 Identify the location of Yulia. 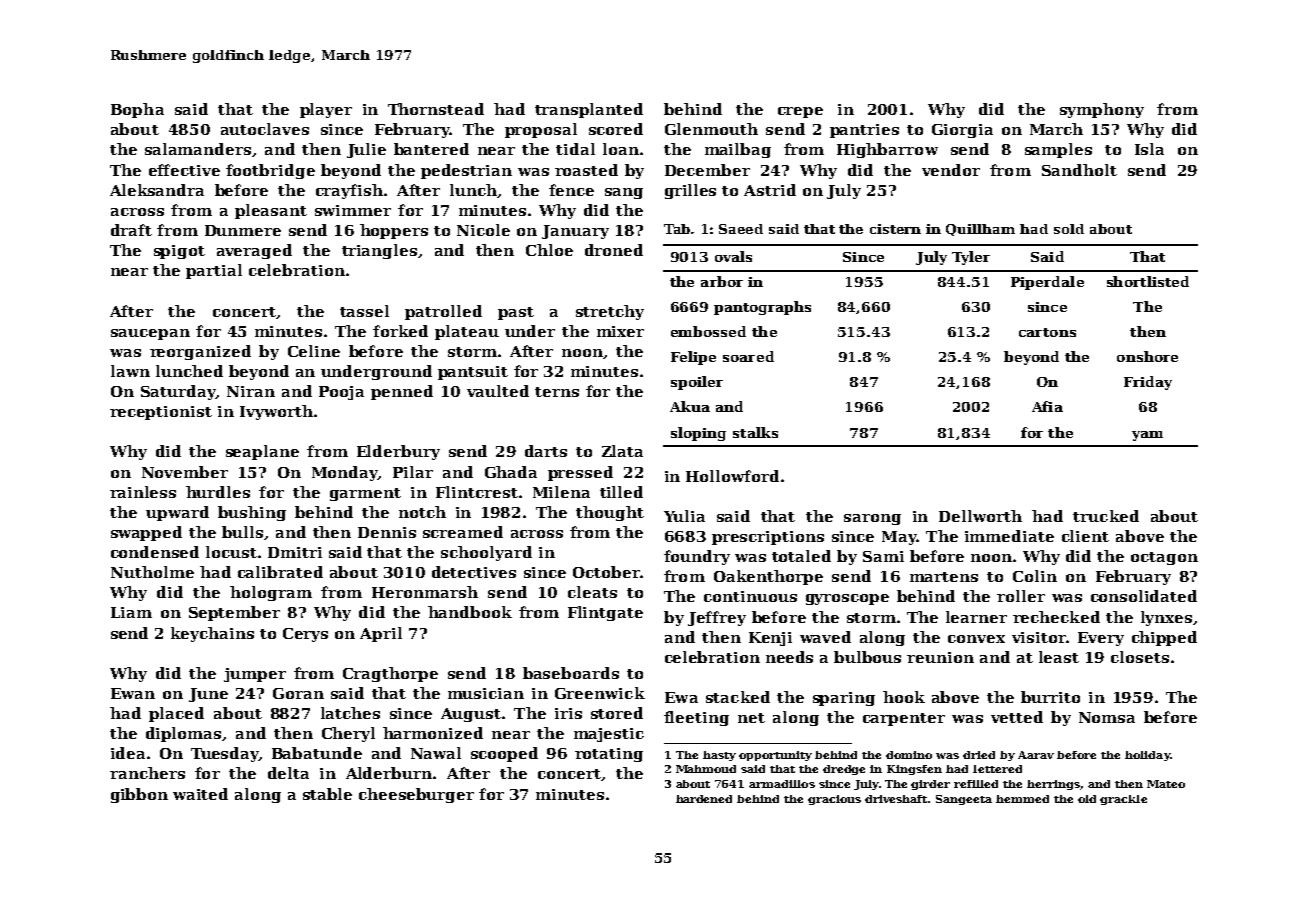
(684, 516).
